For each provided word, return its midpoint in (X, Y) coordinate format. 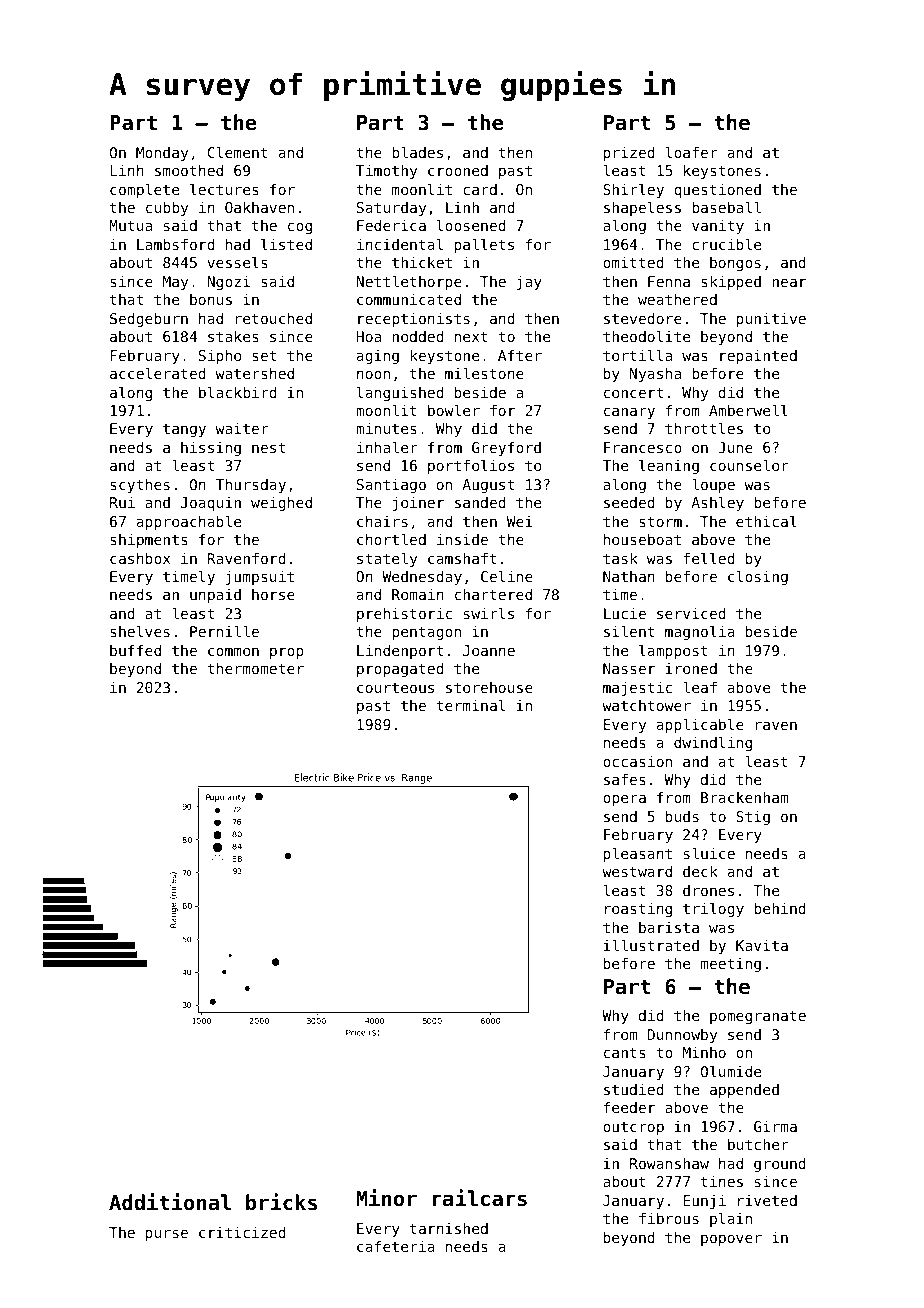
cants (625, 1052)
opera (624, 800)
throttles (704, 428)
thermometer (255, 668)
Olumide (731, 1071)
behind (780, 908)
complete (144, 190)
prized (629, 154)
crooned (458, 170)
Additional (170, 1202)
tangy (184, 430)
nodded (418, 336)
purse (167, 1235)
